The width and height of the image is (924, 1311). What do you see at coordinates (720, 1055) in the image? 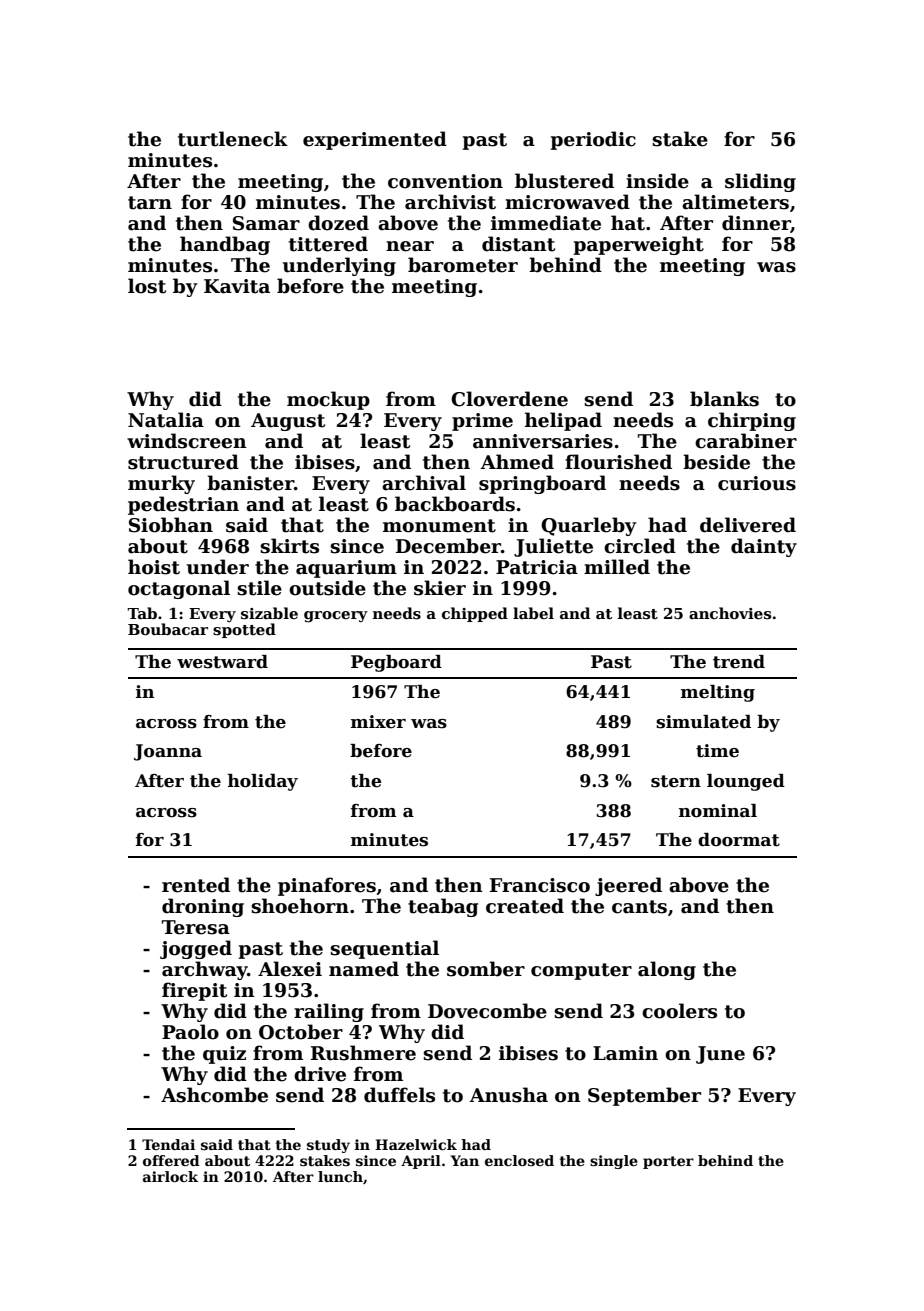
I see `June` at bounding box center [720, 1055].
